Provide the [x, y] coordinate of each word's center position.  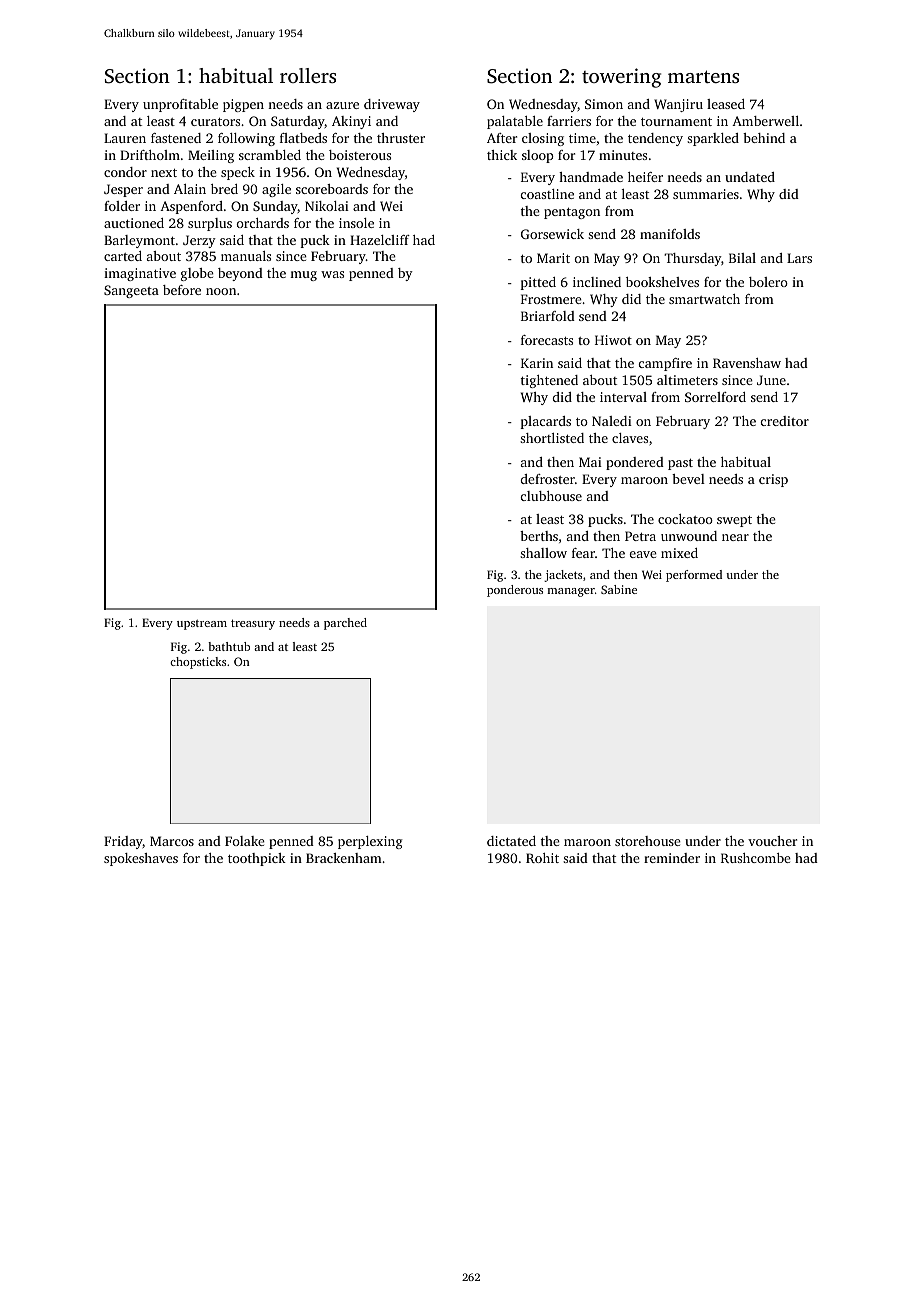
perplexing [370, 842]
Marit [553, 258]
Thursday [692, 259]
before [182, 290]
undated [750, 177]
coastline [547, 194]
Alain [190, 189]
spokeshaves [141, 859]
